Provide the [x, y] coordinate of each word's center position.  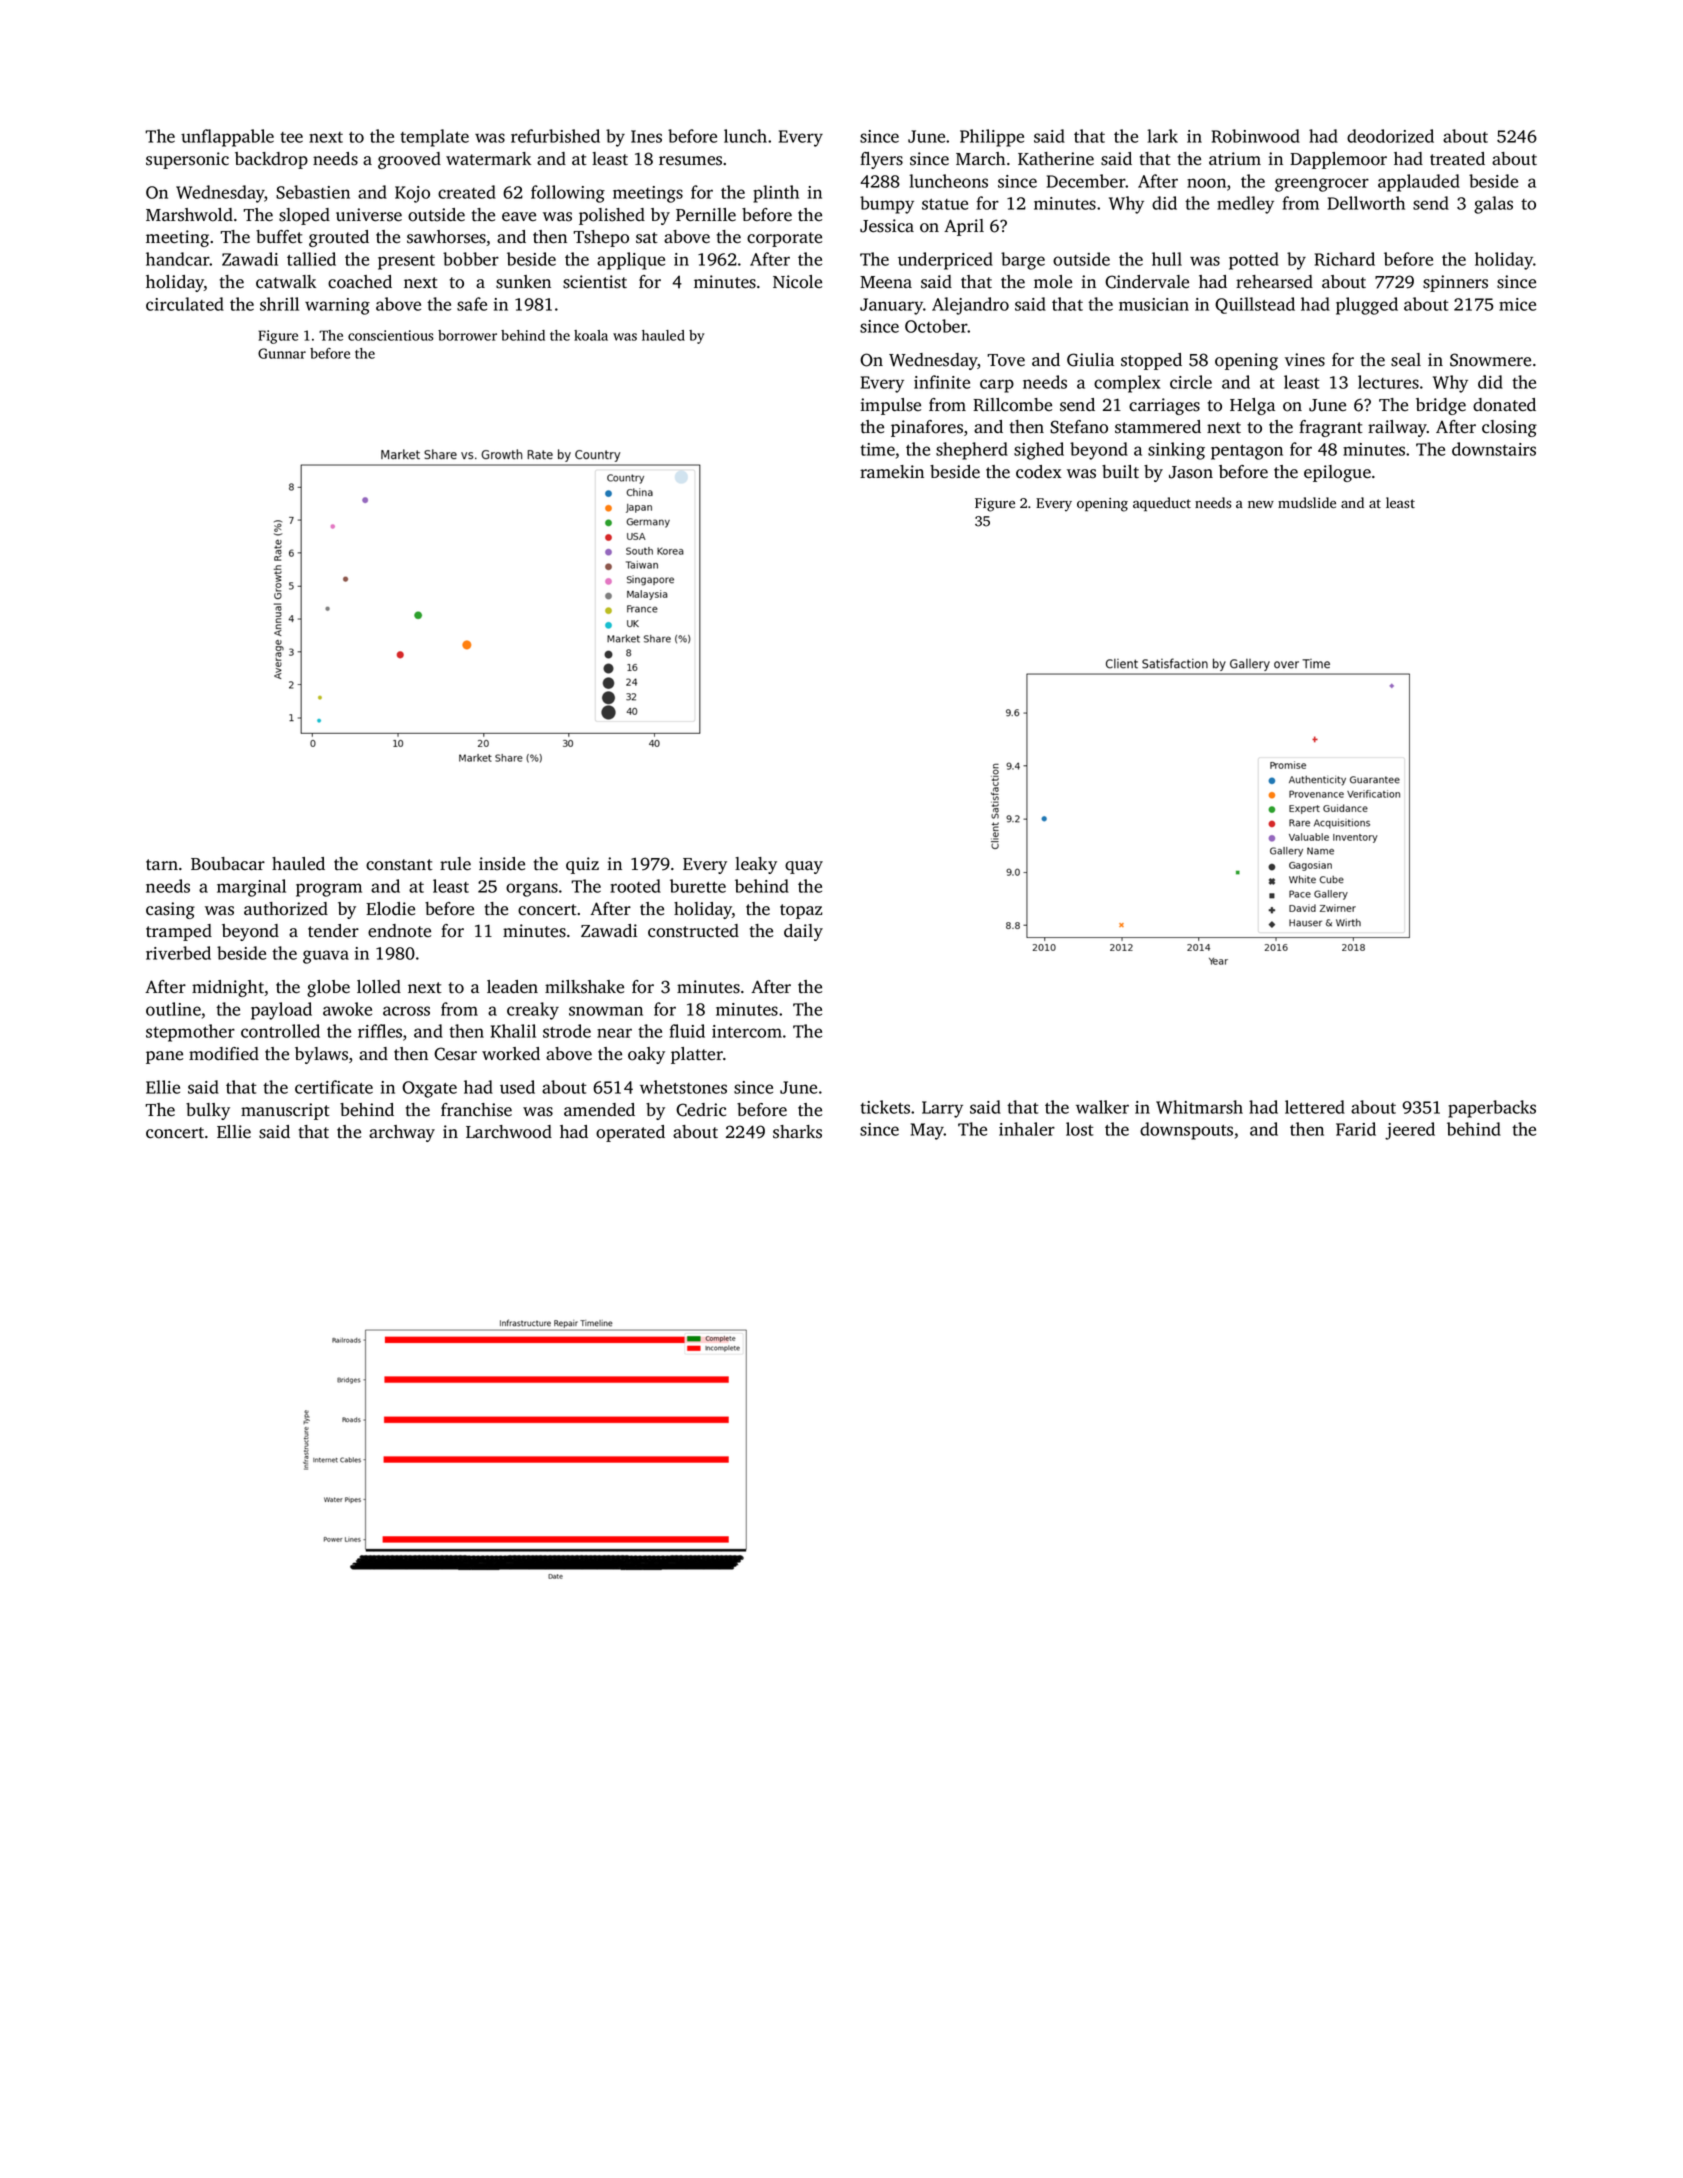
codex [1039, 472]
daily [803, 932]
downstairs [1494, 449]
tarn [162, 864]
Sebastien [313, 192]
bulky [208, 1111]
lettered [1315, 1107]
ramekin [892, 471]
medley [1245, 205]
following [568, 194]
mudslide [1307, 503]
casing [170, 910]
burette [698, 886]
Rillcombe [1012, 405]
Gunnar [282, 353]
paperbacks [1492, 1109]
